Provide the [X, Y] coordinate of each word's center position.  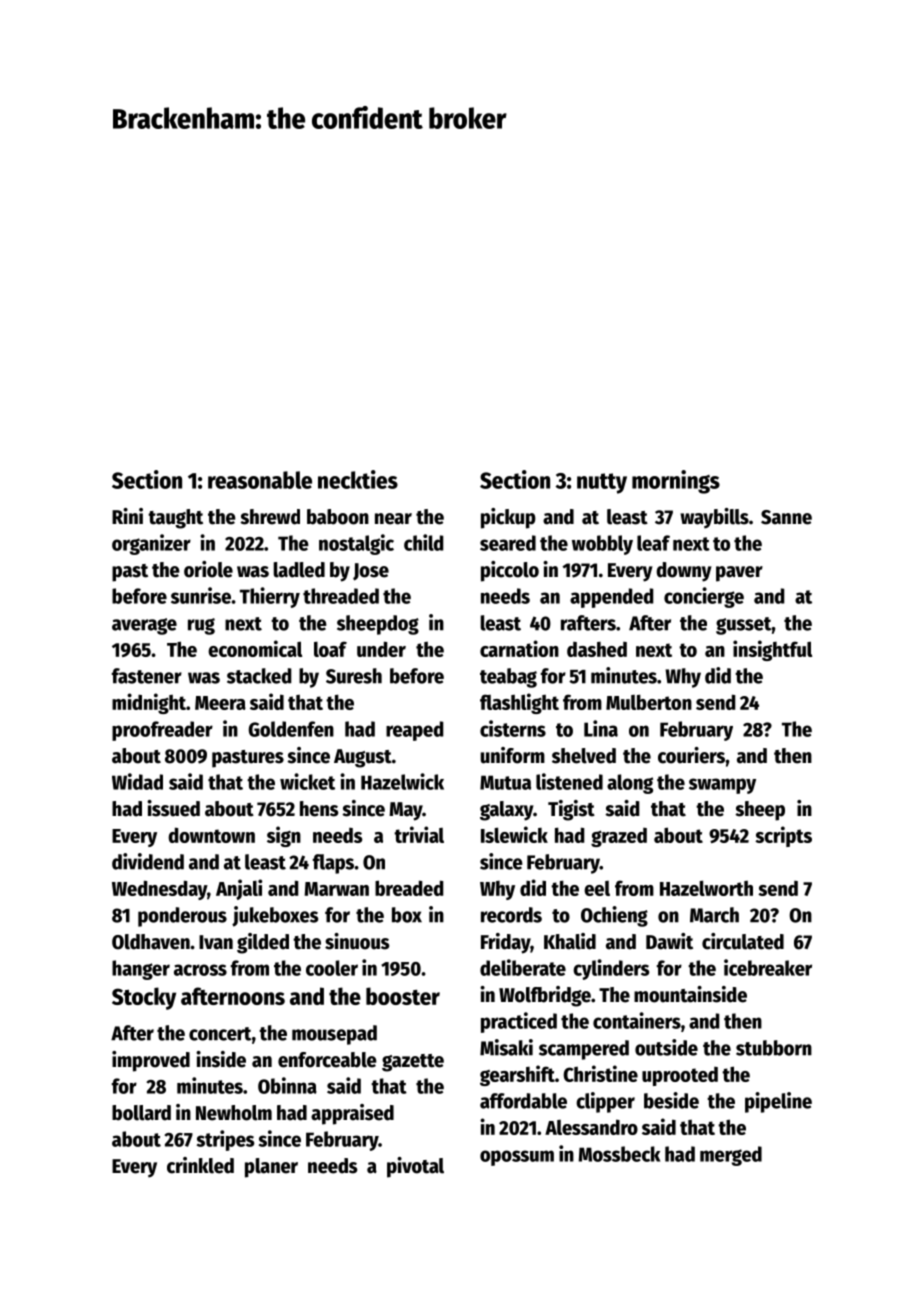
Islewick [514, 834]
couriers [691, 755]
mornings [676, 482]
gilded [263, 943]
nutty [602, 483]
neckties [358, 479]
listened [569, 781]
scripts [783, 836]
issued [173, 808]
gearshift [517, 1075]
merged [731, 1156]
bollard [141, 1113]
